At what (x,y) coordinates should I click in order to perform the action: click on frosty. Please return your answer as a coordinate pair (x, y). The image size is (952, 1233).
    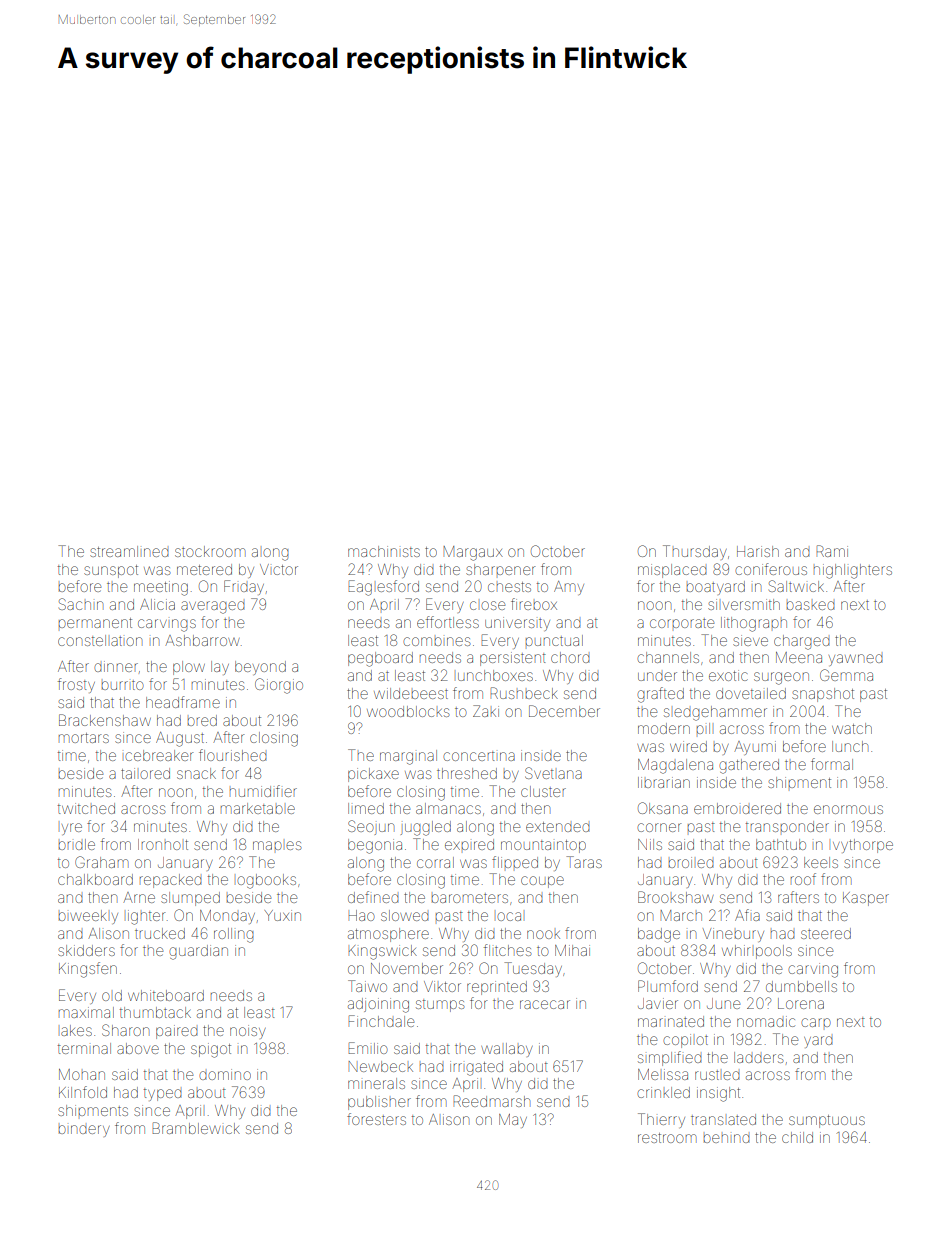
    Looking at the image, I should click on (76, 685).
